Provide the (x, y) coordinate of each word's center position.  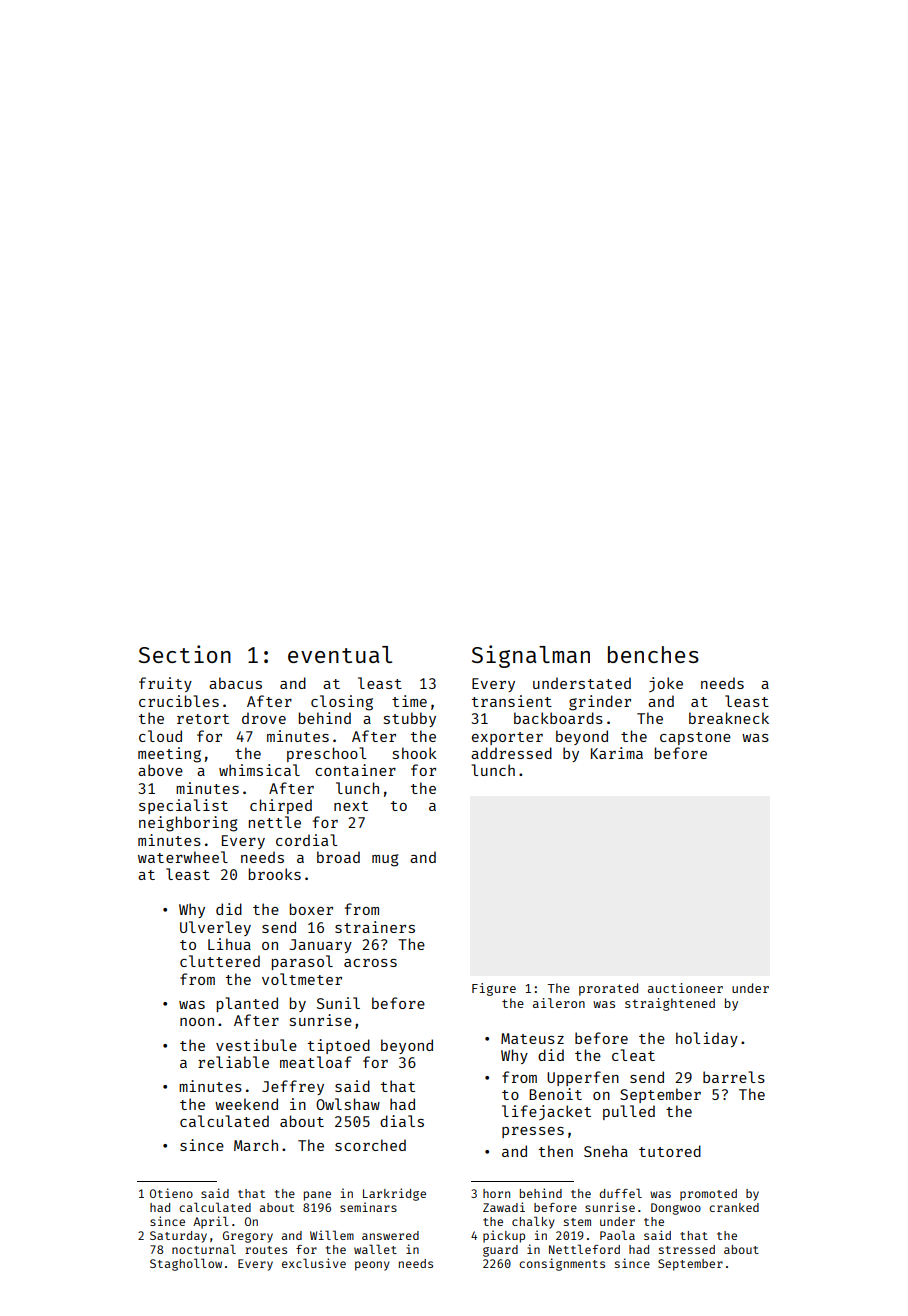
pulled (629, 1112)
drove (264, 718)
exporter (507, 738)
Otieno (171, 1193)
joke (666, 684)
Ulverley (215, 928)
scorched (370, 1145)
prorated (608, 989)
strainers (375, 927)
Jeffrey (293, 1087)
